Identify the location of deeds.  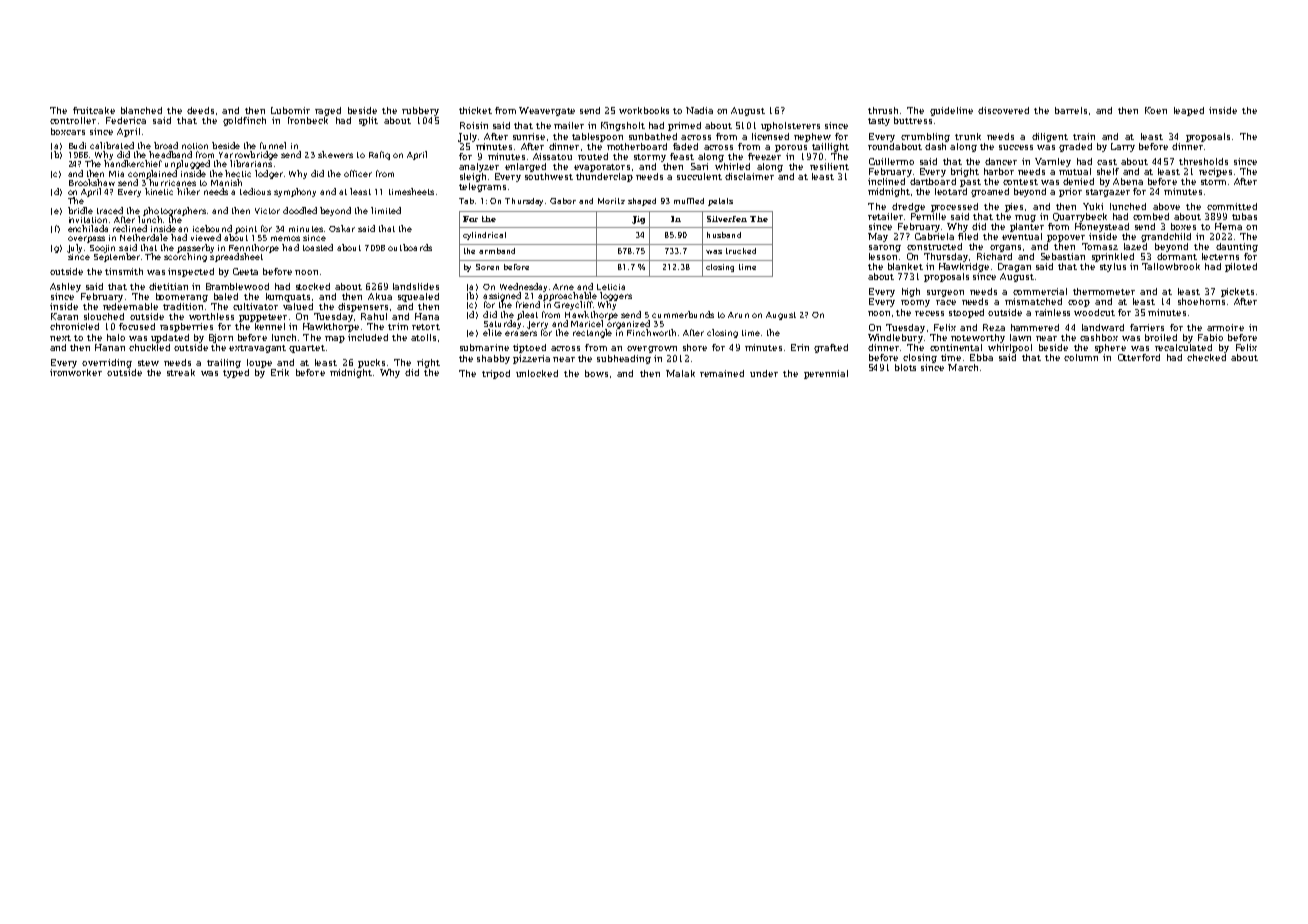
(200, 110).
